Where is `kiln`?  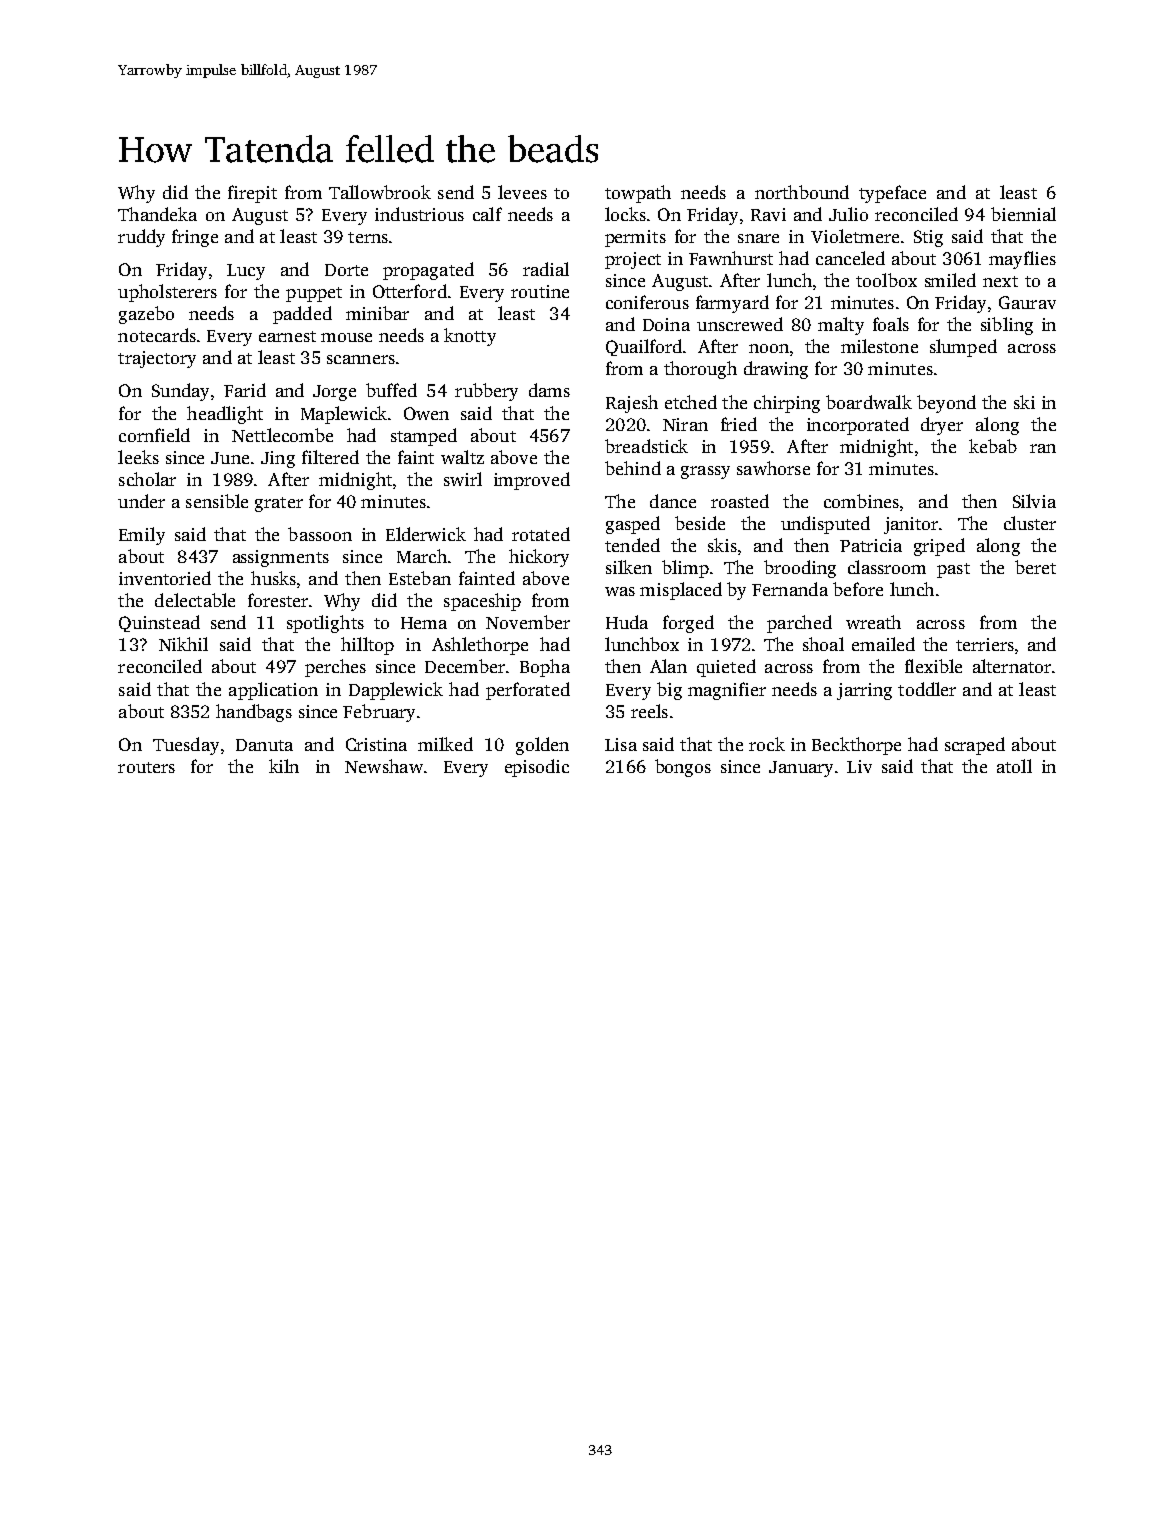
kiln is located at coordinates (284, 766).
